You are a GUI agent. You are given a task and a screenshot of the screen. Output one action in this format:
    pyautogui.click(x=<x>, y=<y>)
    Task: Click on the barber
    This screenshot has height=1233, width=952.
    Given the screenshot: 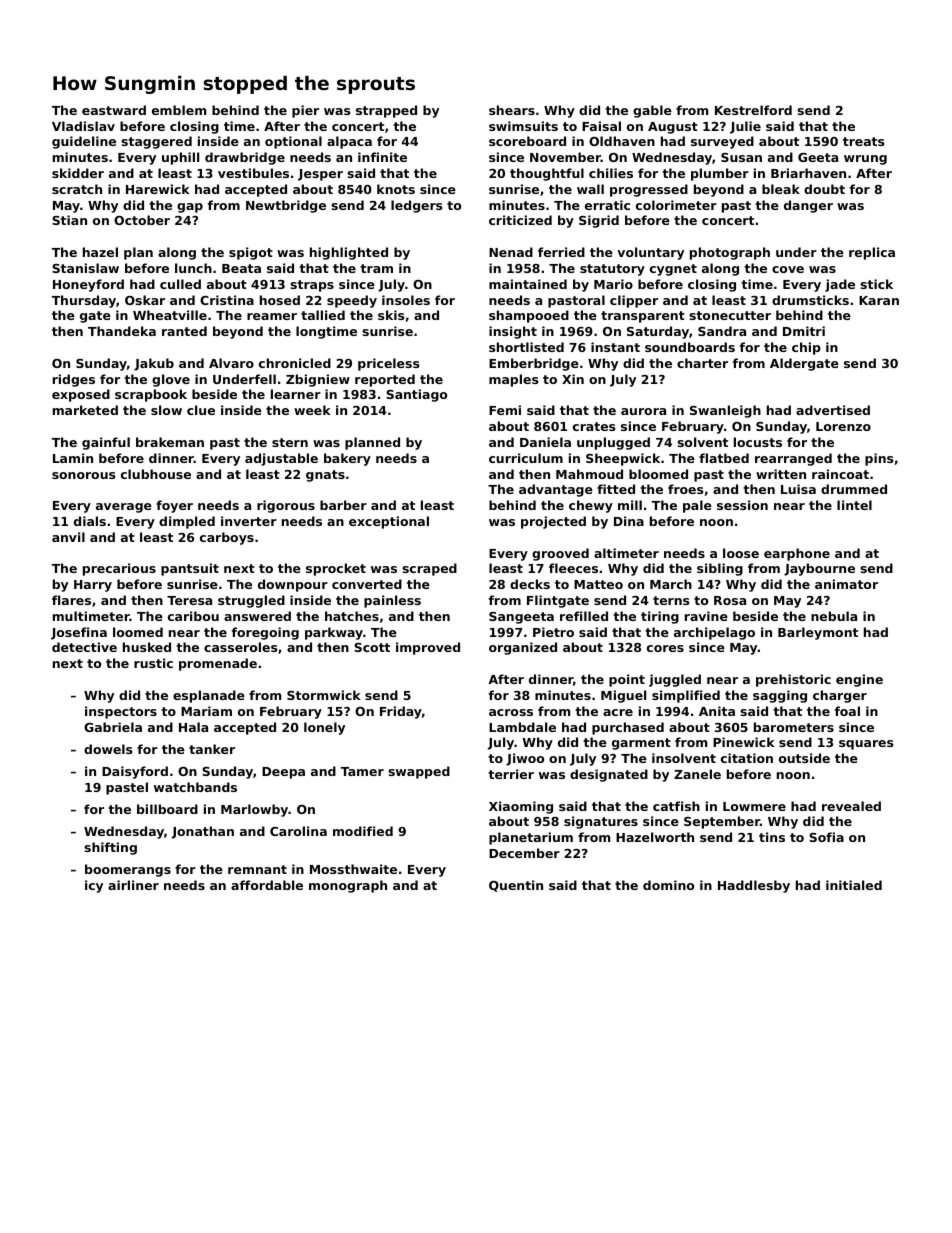 What is the action you would take?
    pyautogui.click(x=343, y=505)
